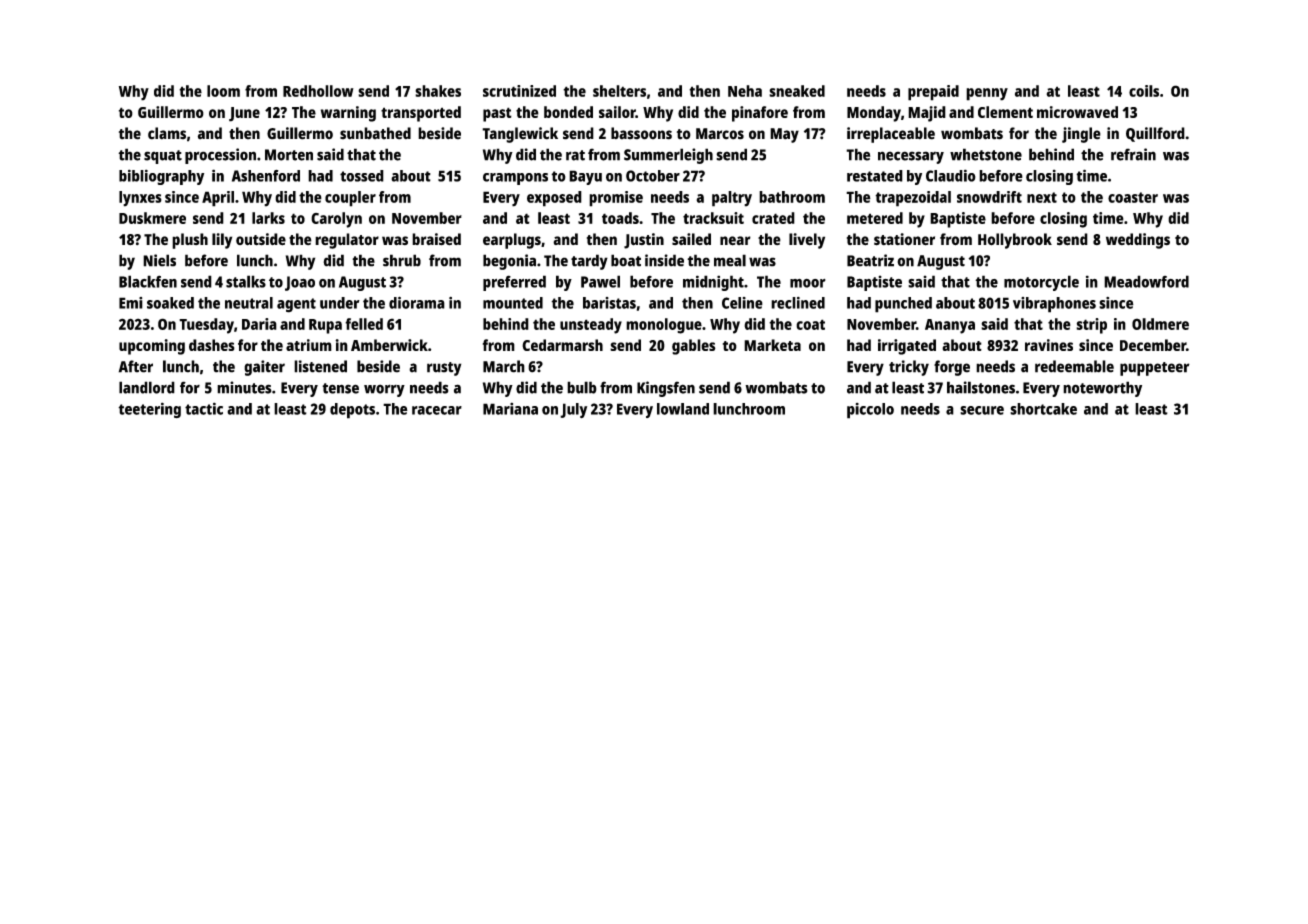  Describe the element at coordinates (1049, 345) in the screenshot. I see `ravines` at that location.
